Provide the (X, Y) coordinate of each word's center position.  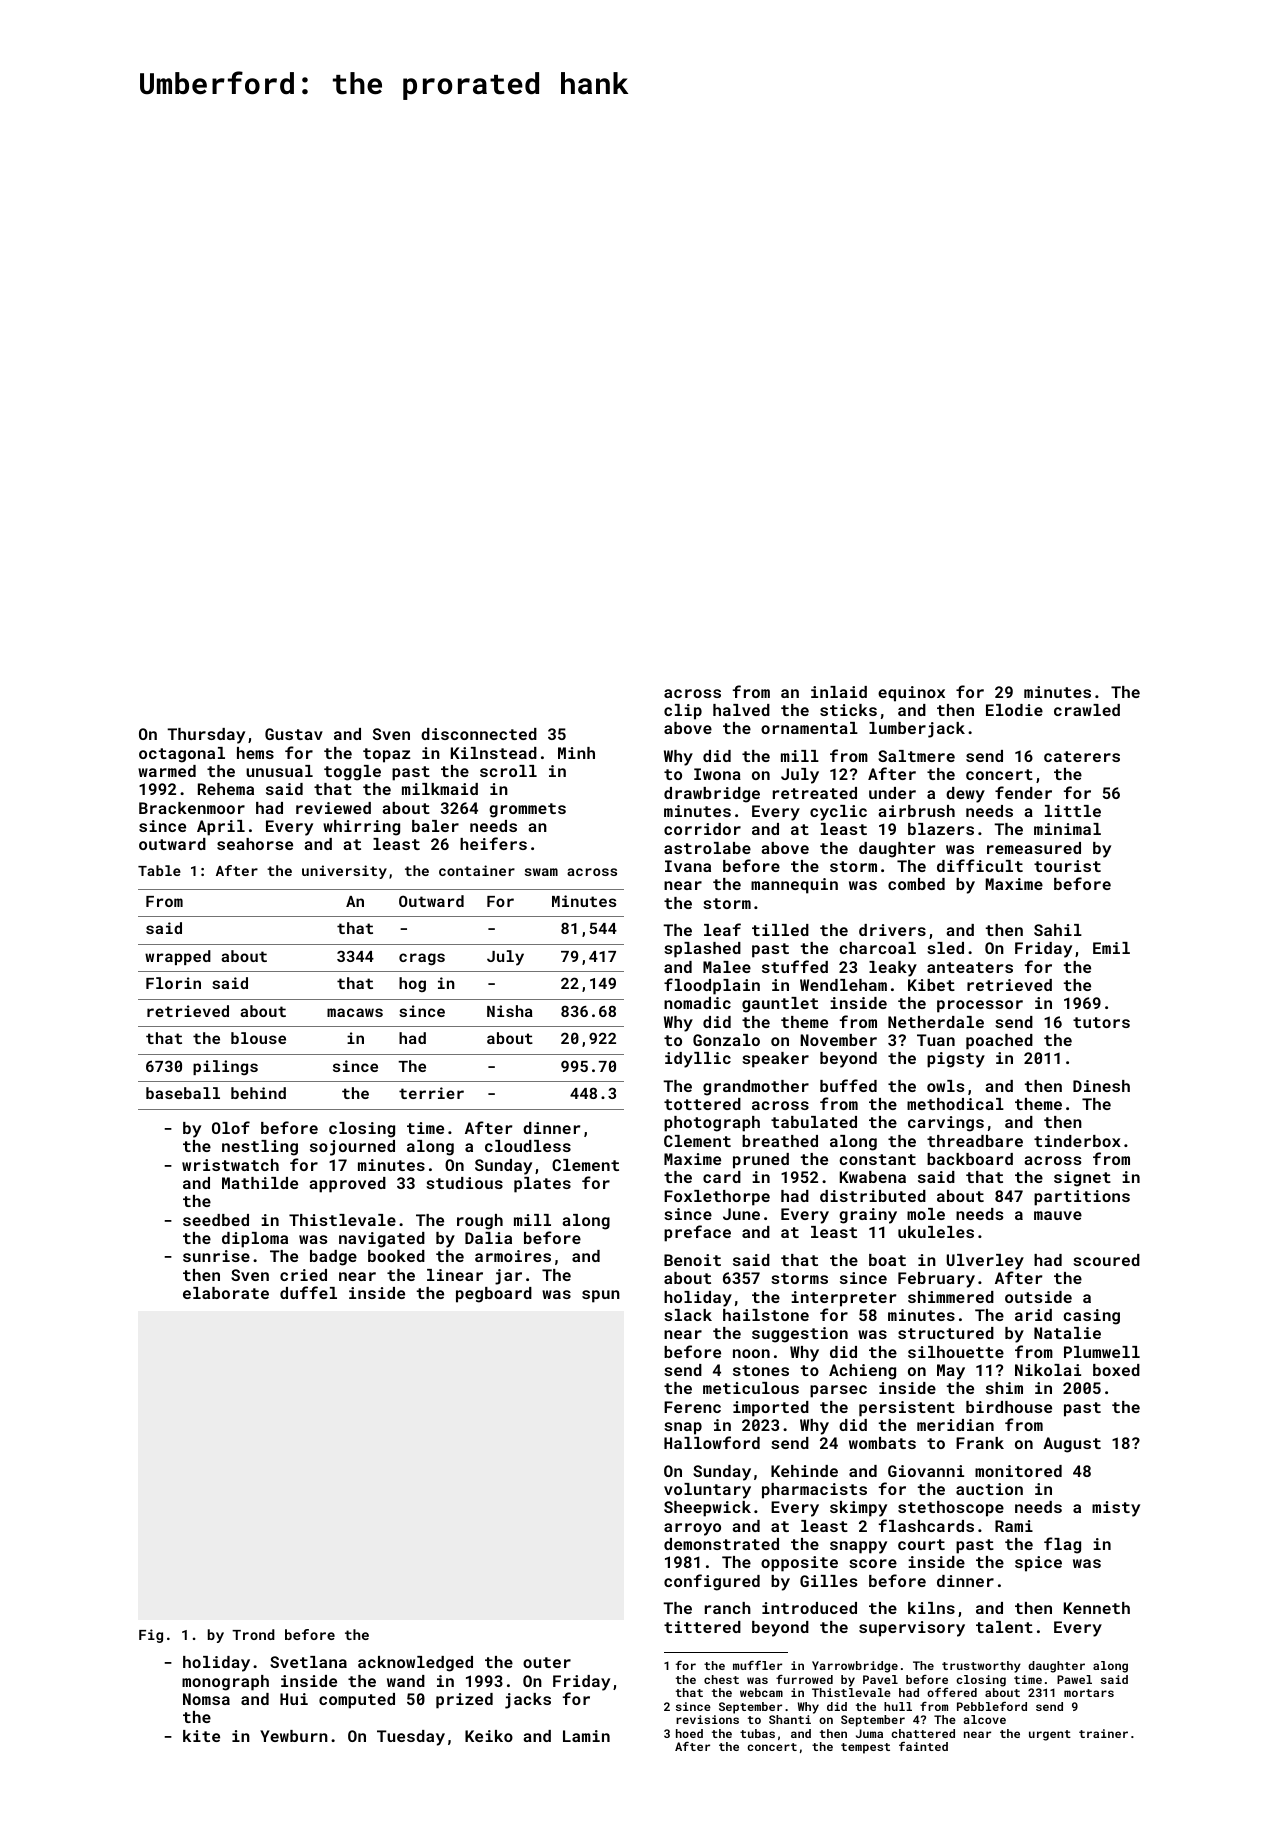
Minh (576, 753)
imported (771, 1409)
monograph (225, 1683)
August (1072, 1445)
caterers (1082, 756)
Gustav (294, 734)
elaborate (226, 1293)
